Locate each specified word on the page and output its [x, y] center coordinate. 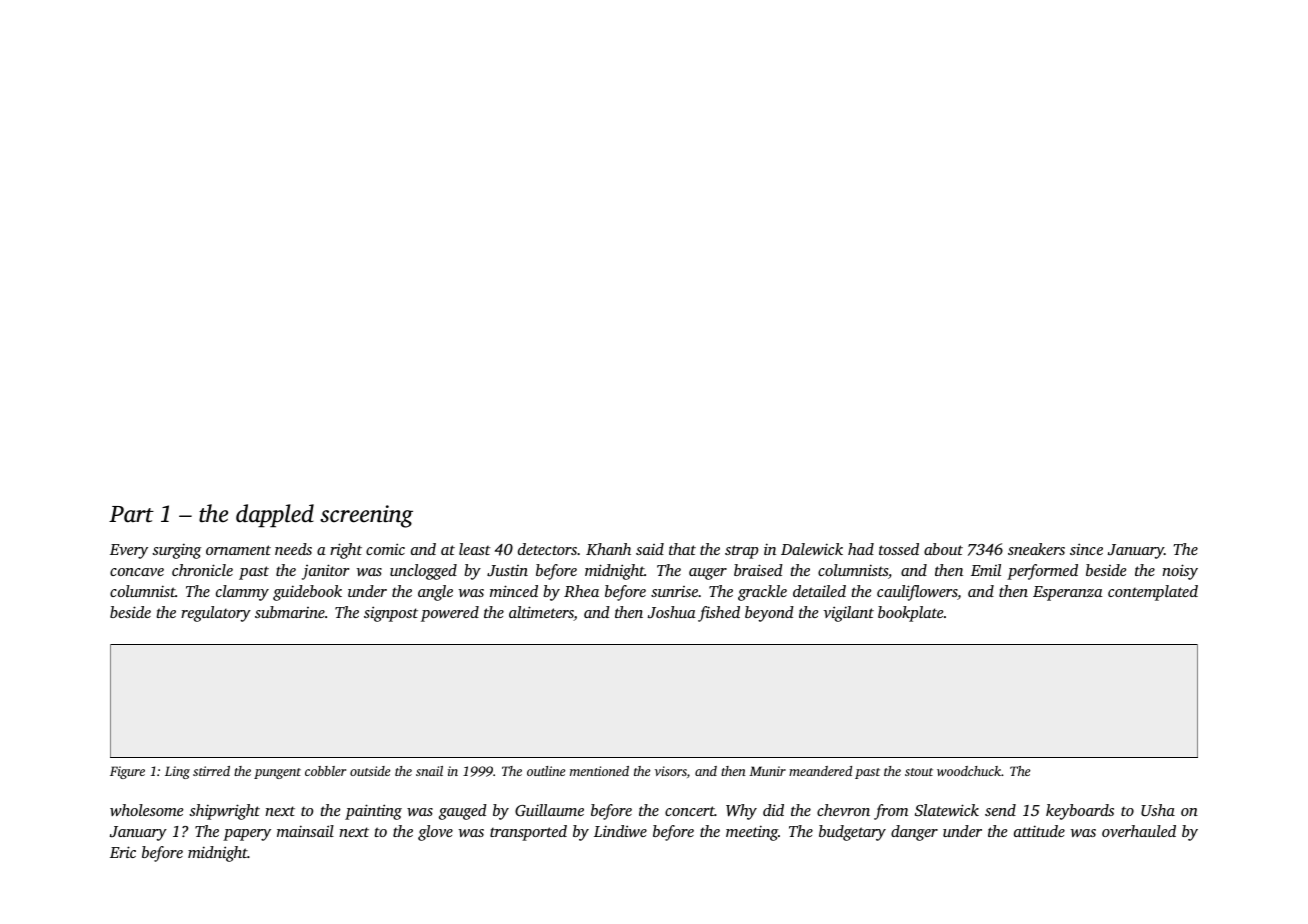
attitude [1039, 831]
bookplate [910, 614]
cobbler [325, 771]
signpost [391, 614]
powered [450, 614]
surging [177, 551]
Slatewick [947, 810]
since [1086, 549]
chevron [843, 810]
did [773, 810]
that [682, 549]
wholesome [146, 810]
